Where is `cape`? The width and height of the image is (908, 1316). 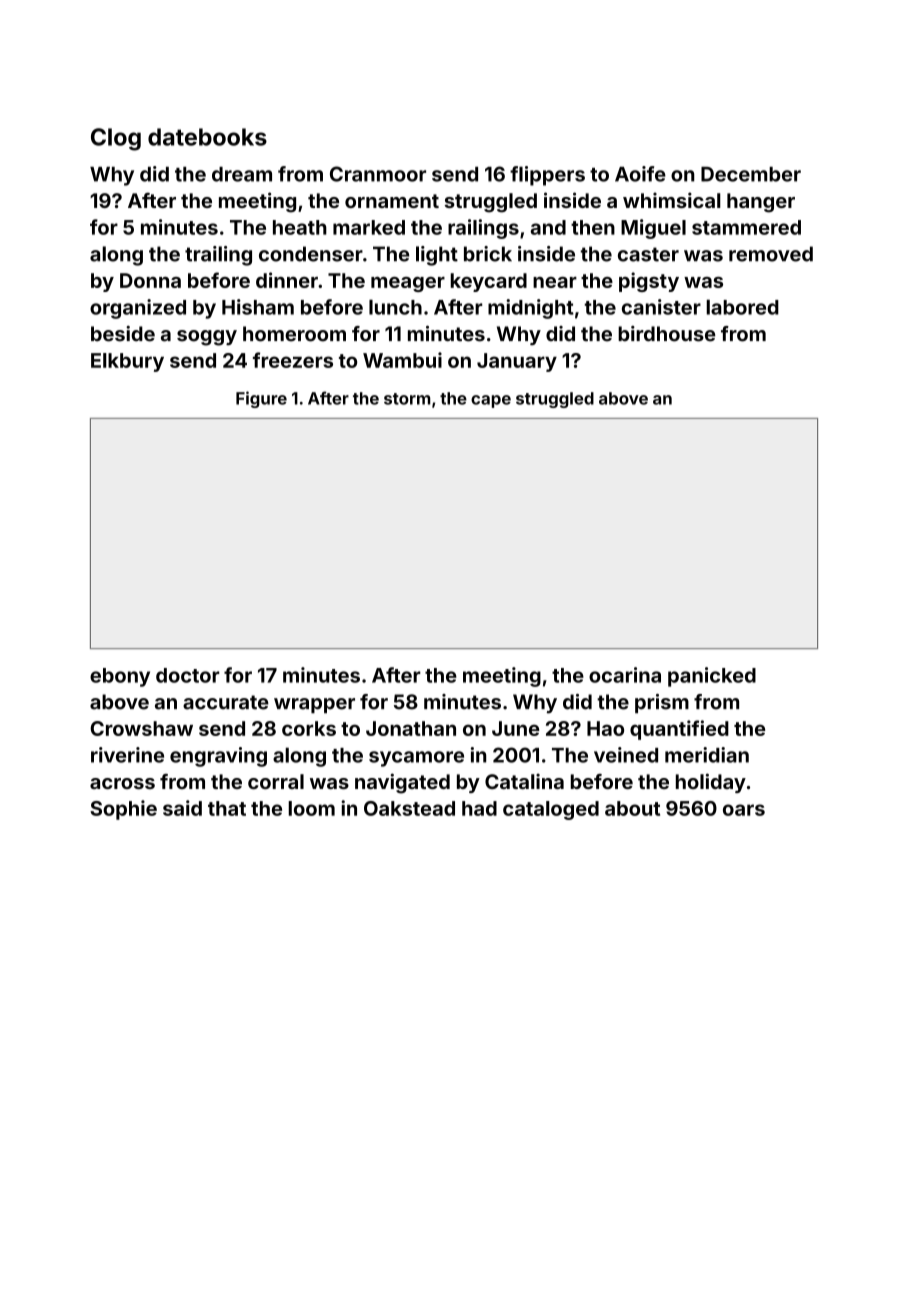 cape is located at coordinates (491, 401).
